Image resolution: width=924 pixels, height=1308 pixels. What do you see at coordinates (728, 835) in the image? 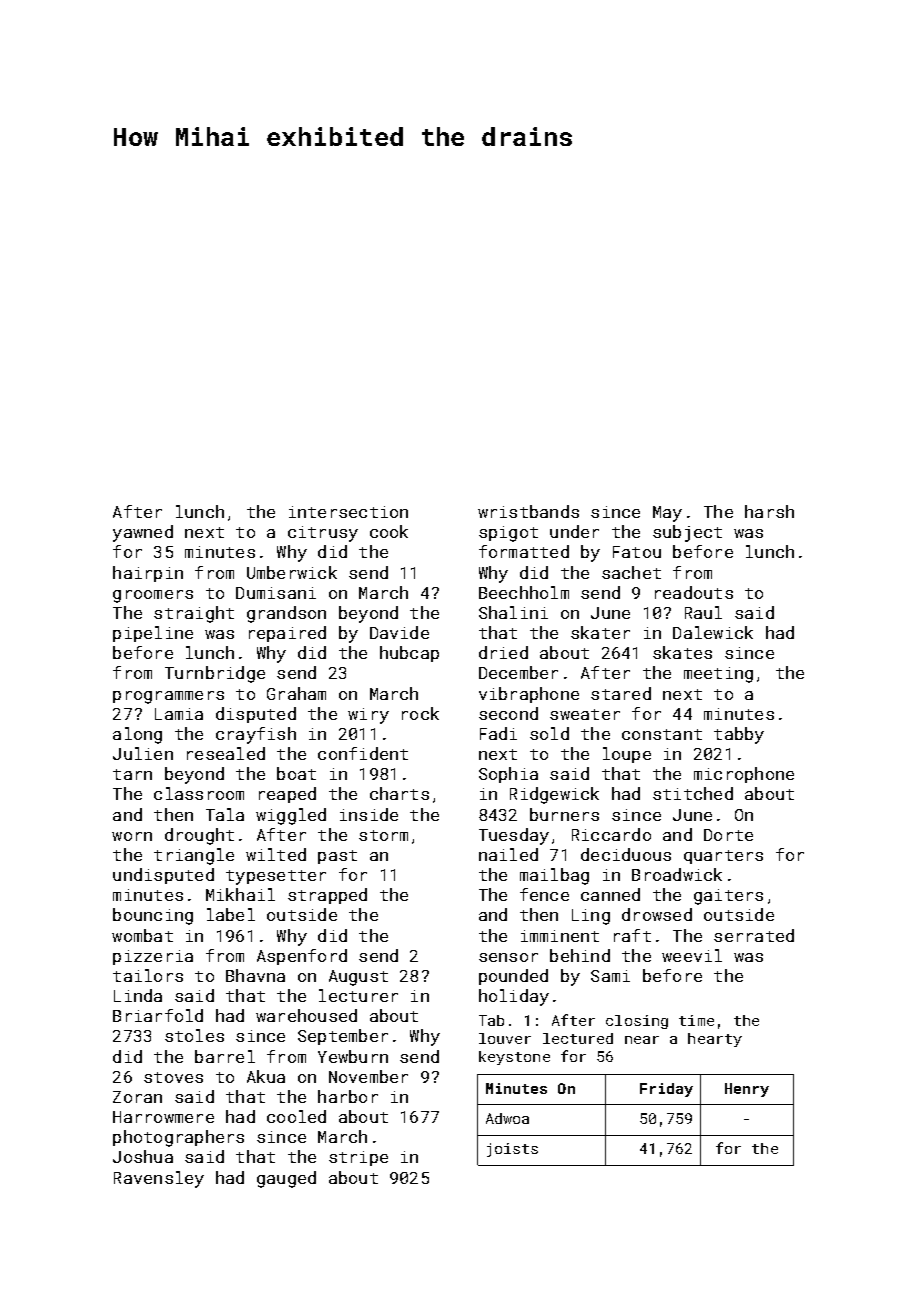
I see `Dorte` at bounding box center [728, 835].
